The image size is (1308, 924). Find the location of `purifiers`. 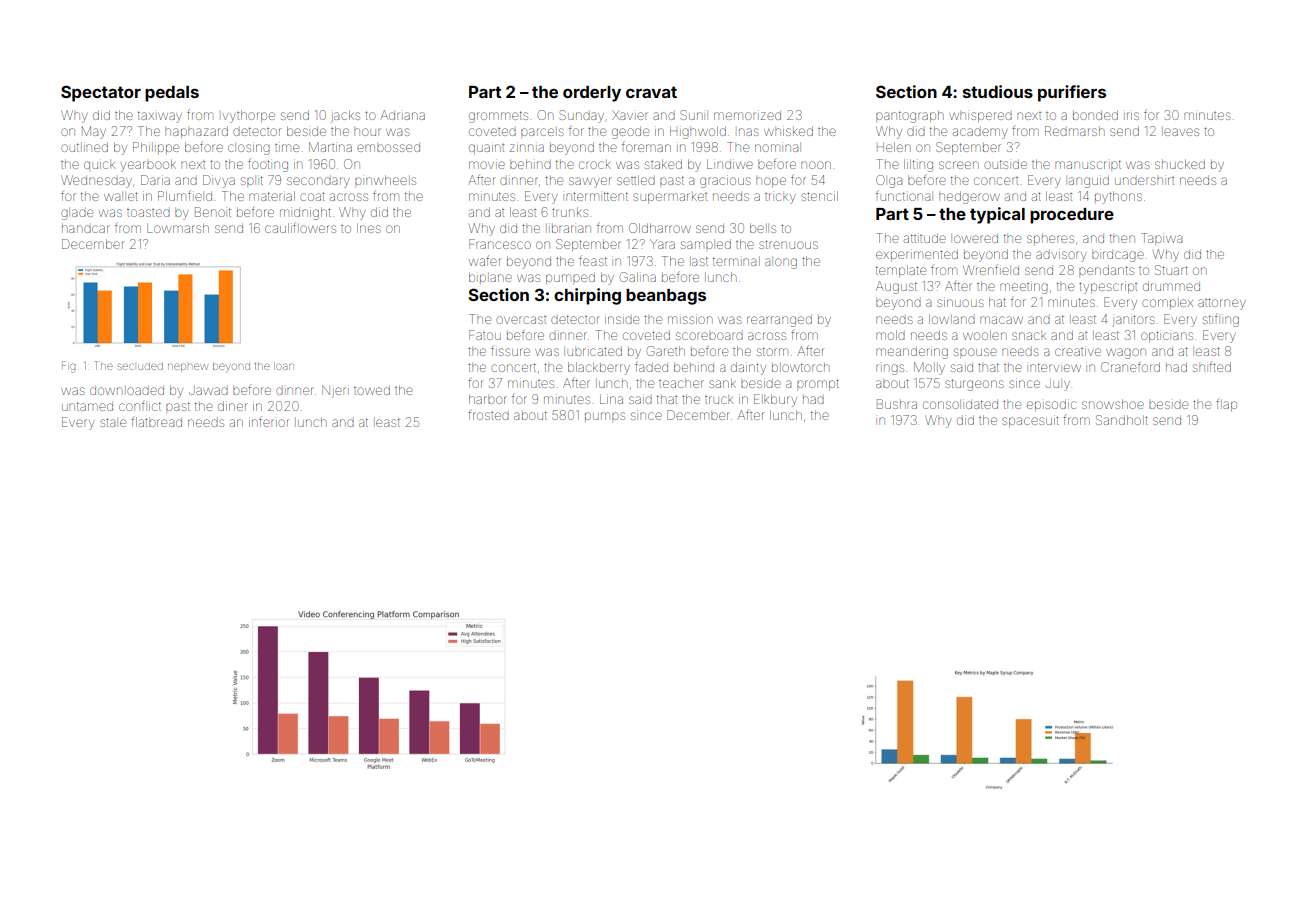

purifiers is located at coordinates (1072, 93).
